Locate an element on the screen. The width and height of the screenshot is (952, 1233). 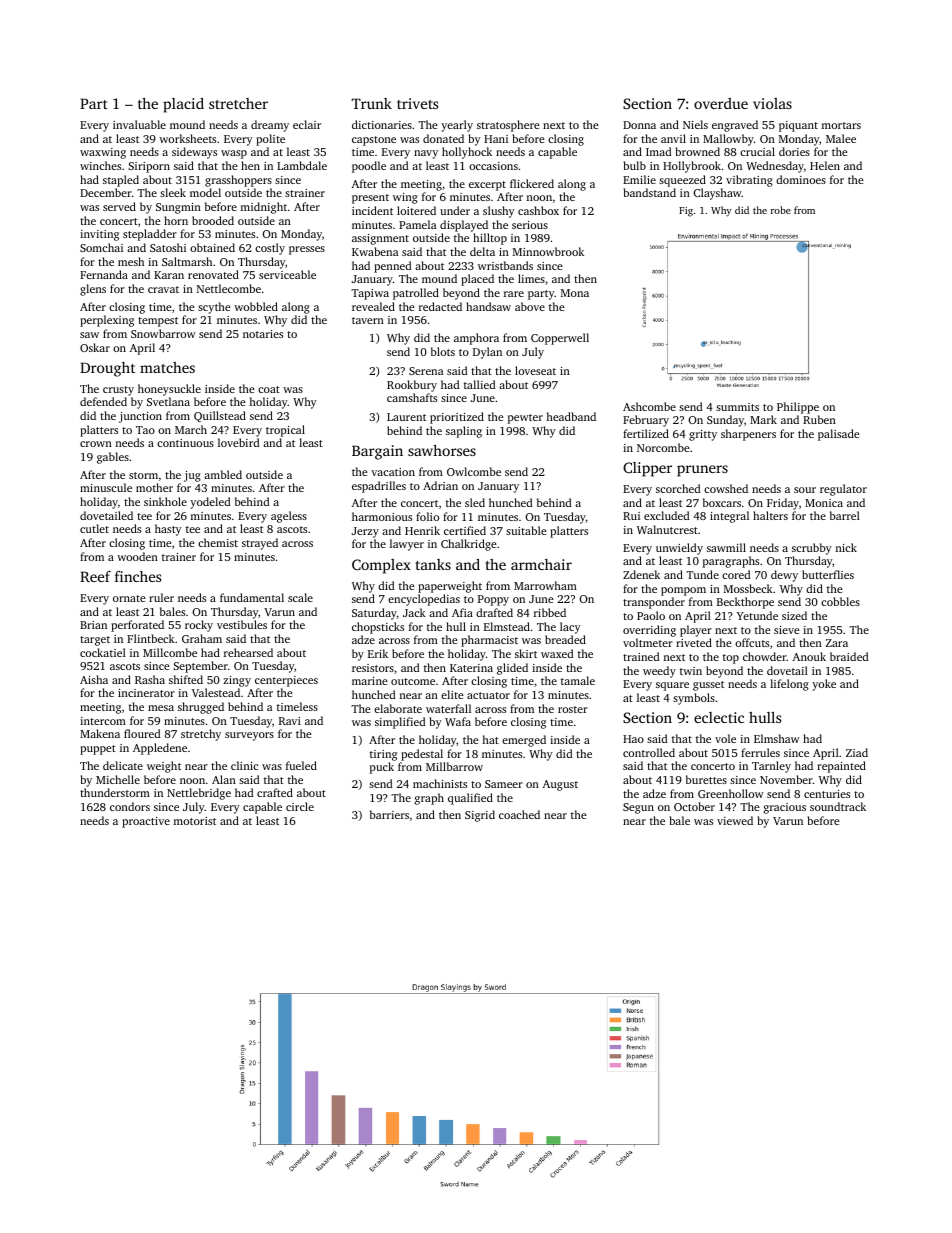
stretcher is located at coordinates (238, 103).
